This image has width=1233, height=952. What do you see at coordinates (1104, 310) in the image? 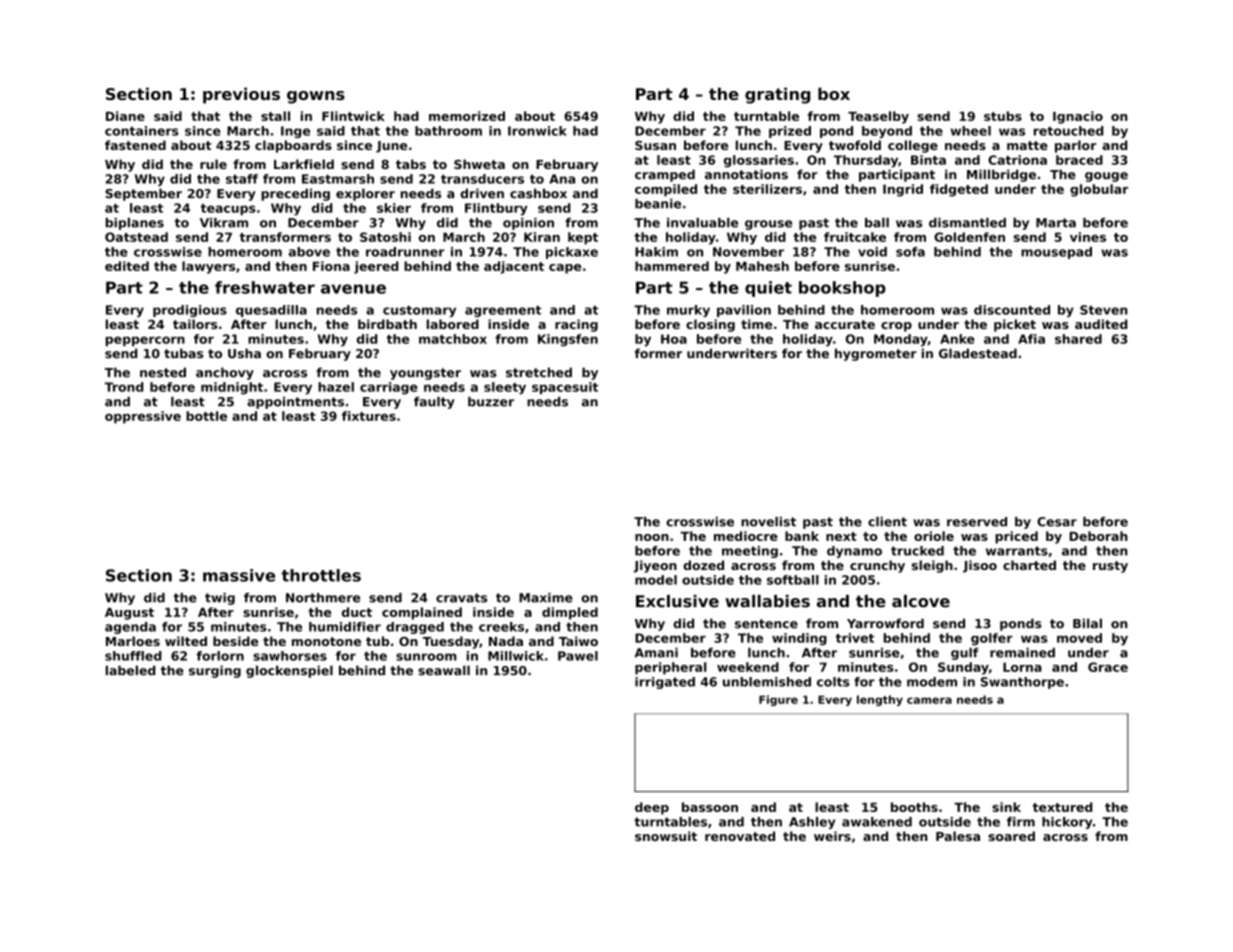
I see `Steven` at bounding box center [1104, 310].
